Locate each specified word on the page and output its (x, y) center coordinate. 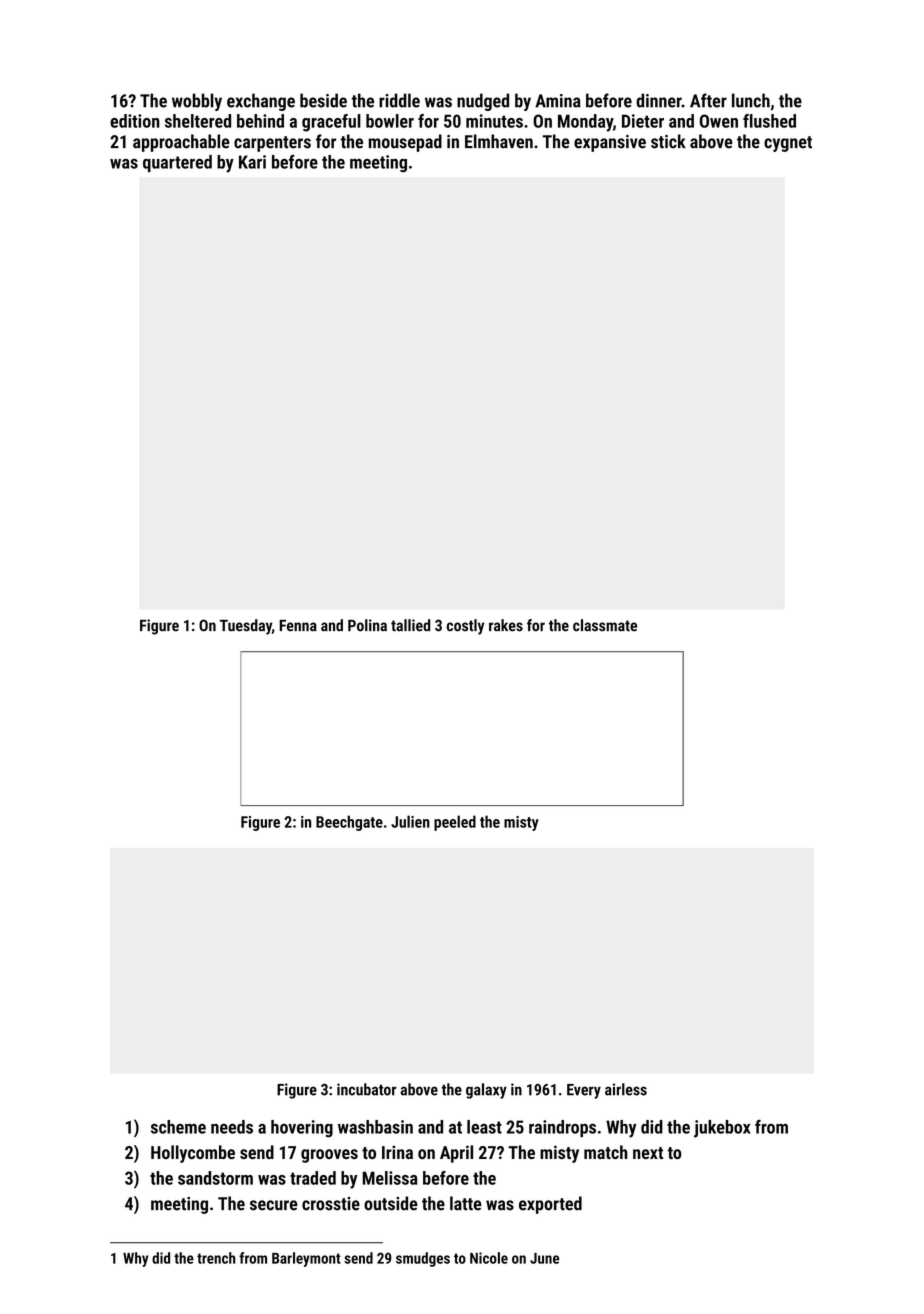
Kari (252, 162)
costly (466, 627)
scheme (178, 1127)
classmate (605, 625)
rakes (506, 625)
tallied (410, 625)
